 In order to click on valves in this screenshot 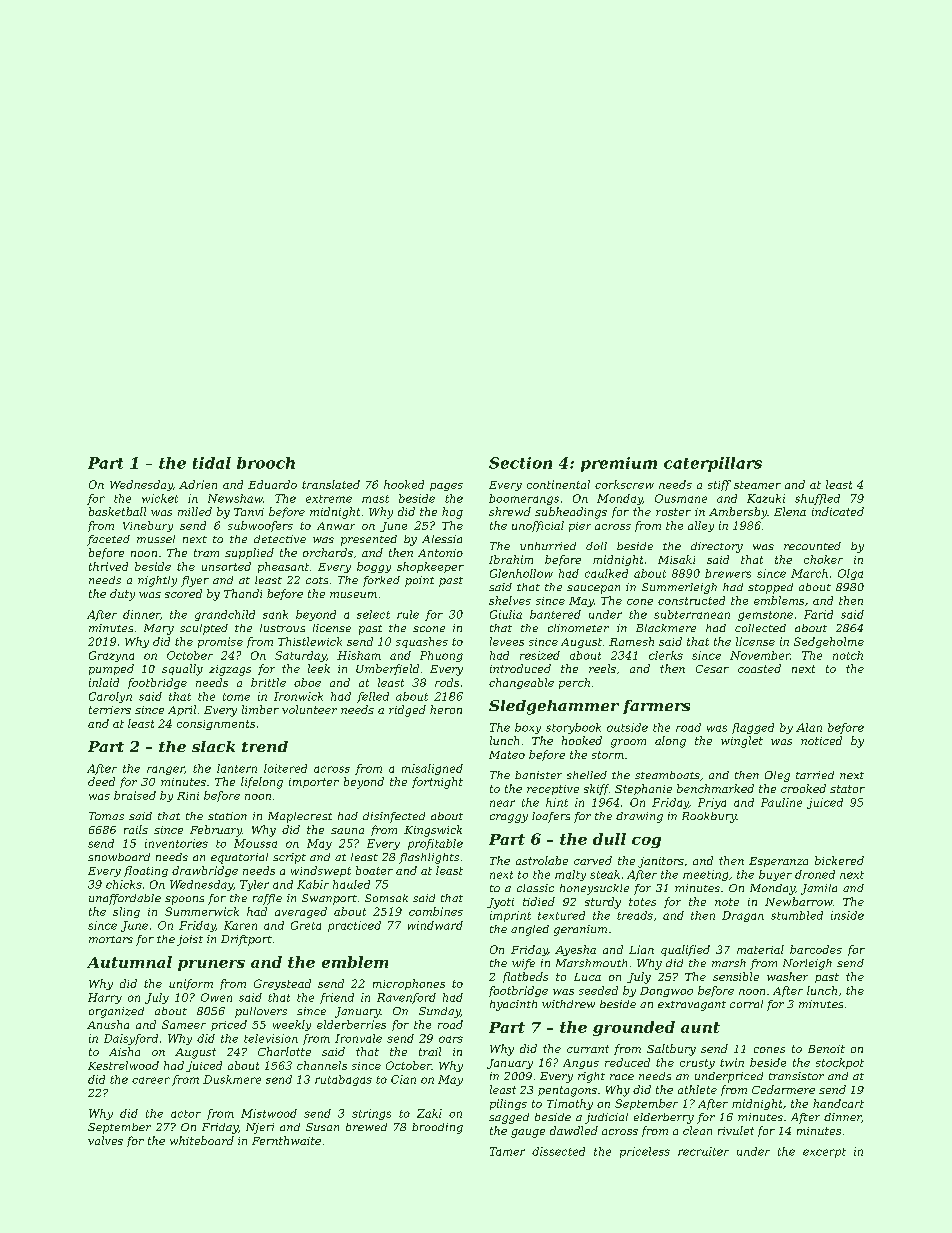, I will do `click(105, 1140)`.
